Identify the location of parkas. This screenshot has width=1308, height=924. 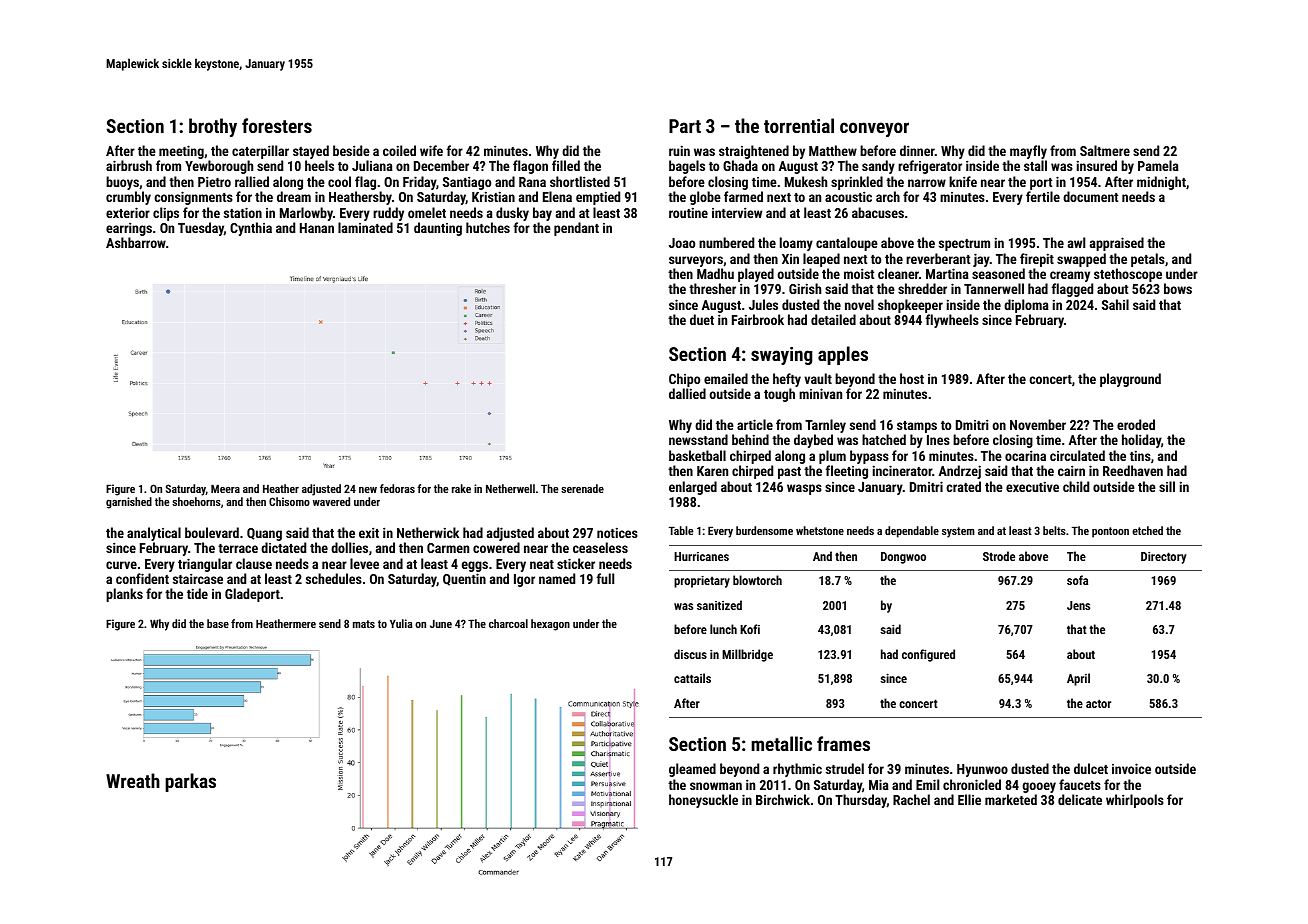
(190, 782).
